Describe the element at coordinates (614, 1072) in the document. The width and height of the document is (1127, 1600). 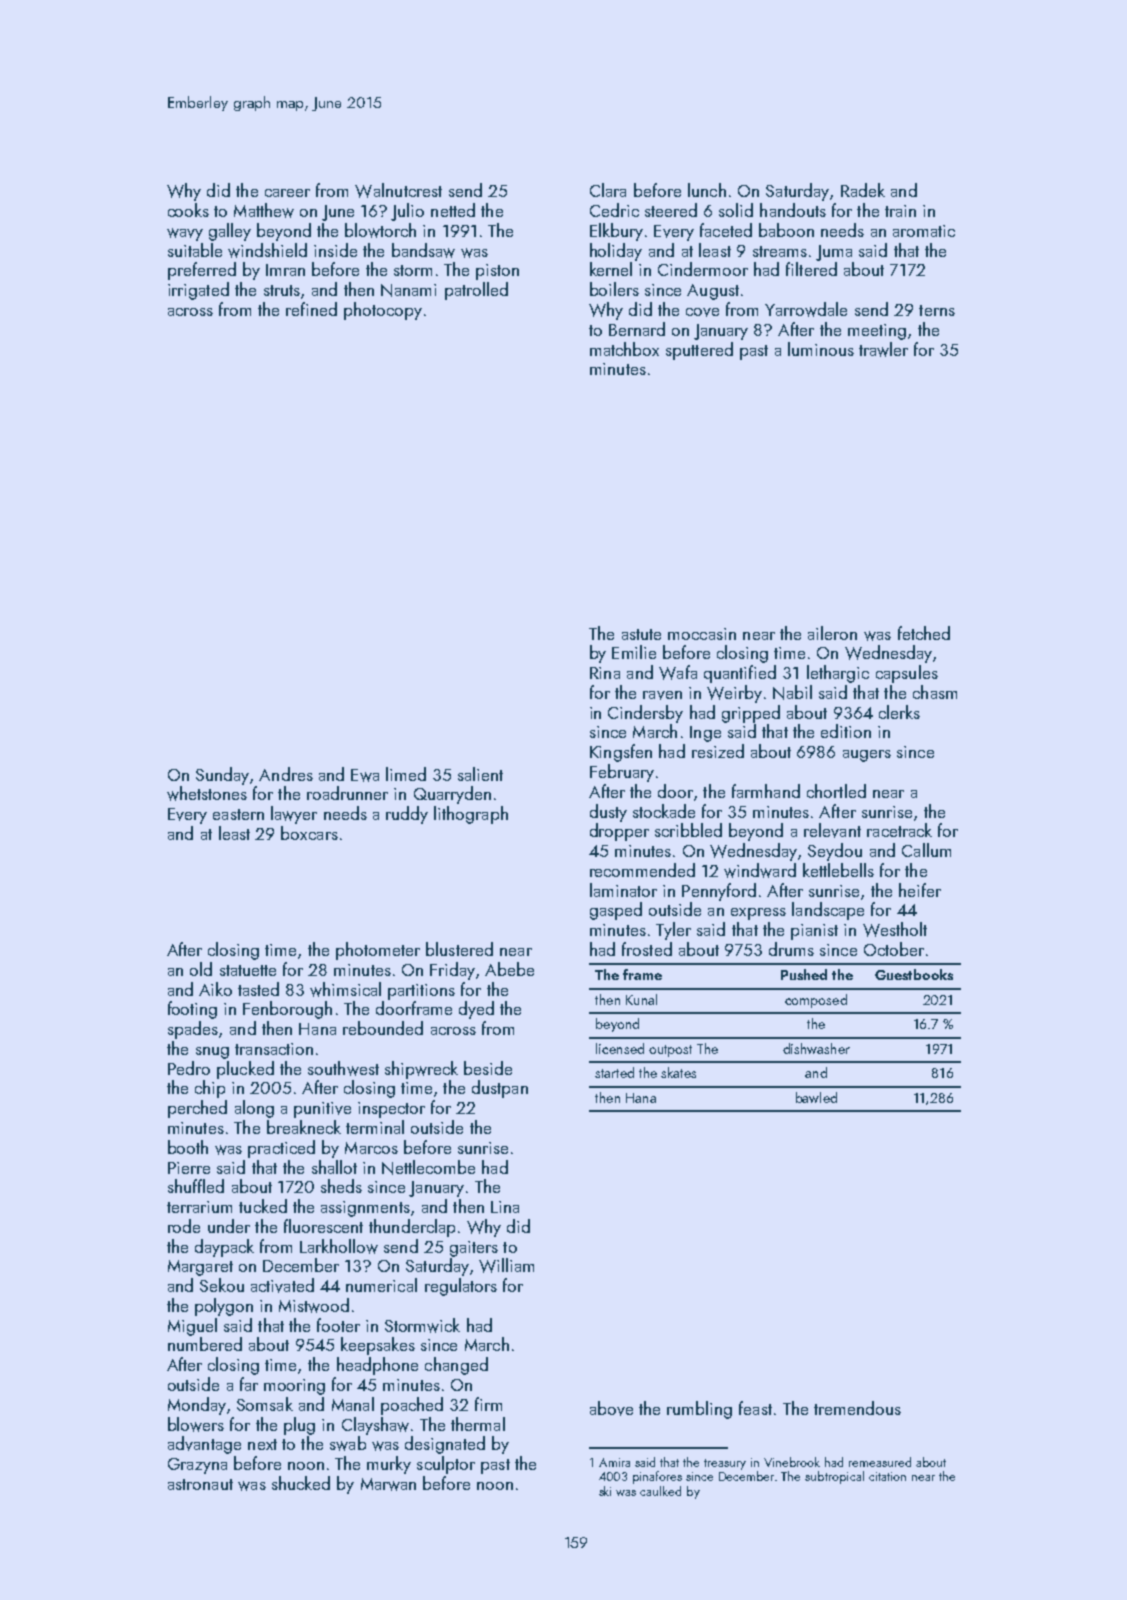
I see `started` at that location.
